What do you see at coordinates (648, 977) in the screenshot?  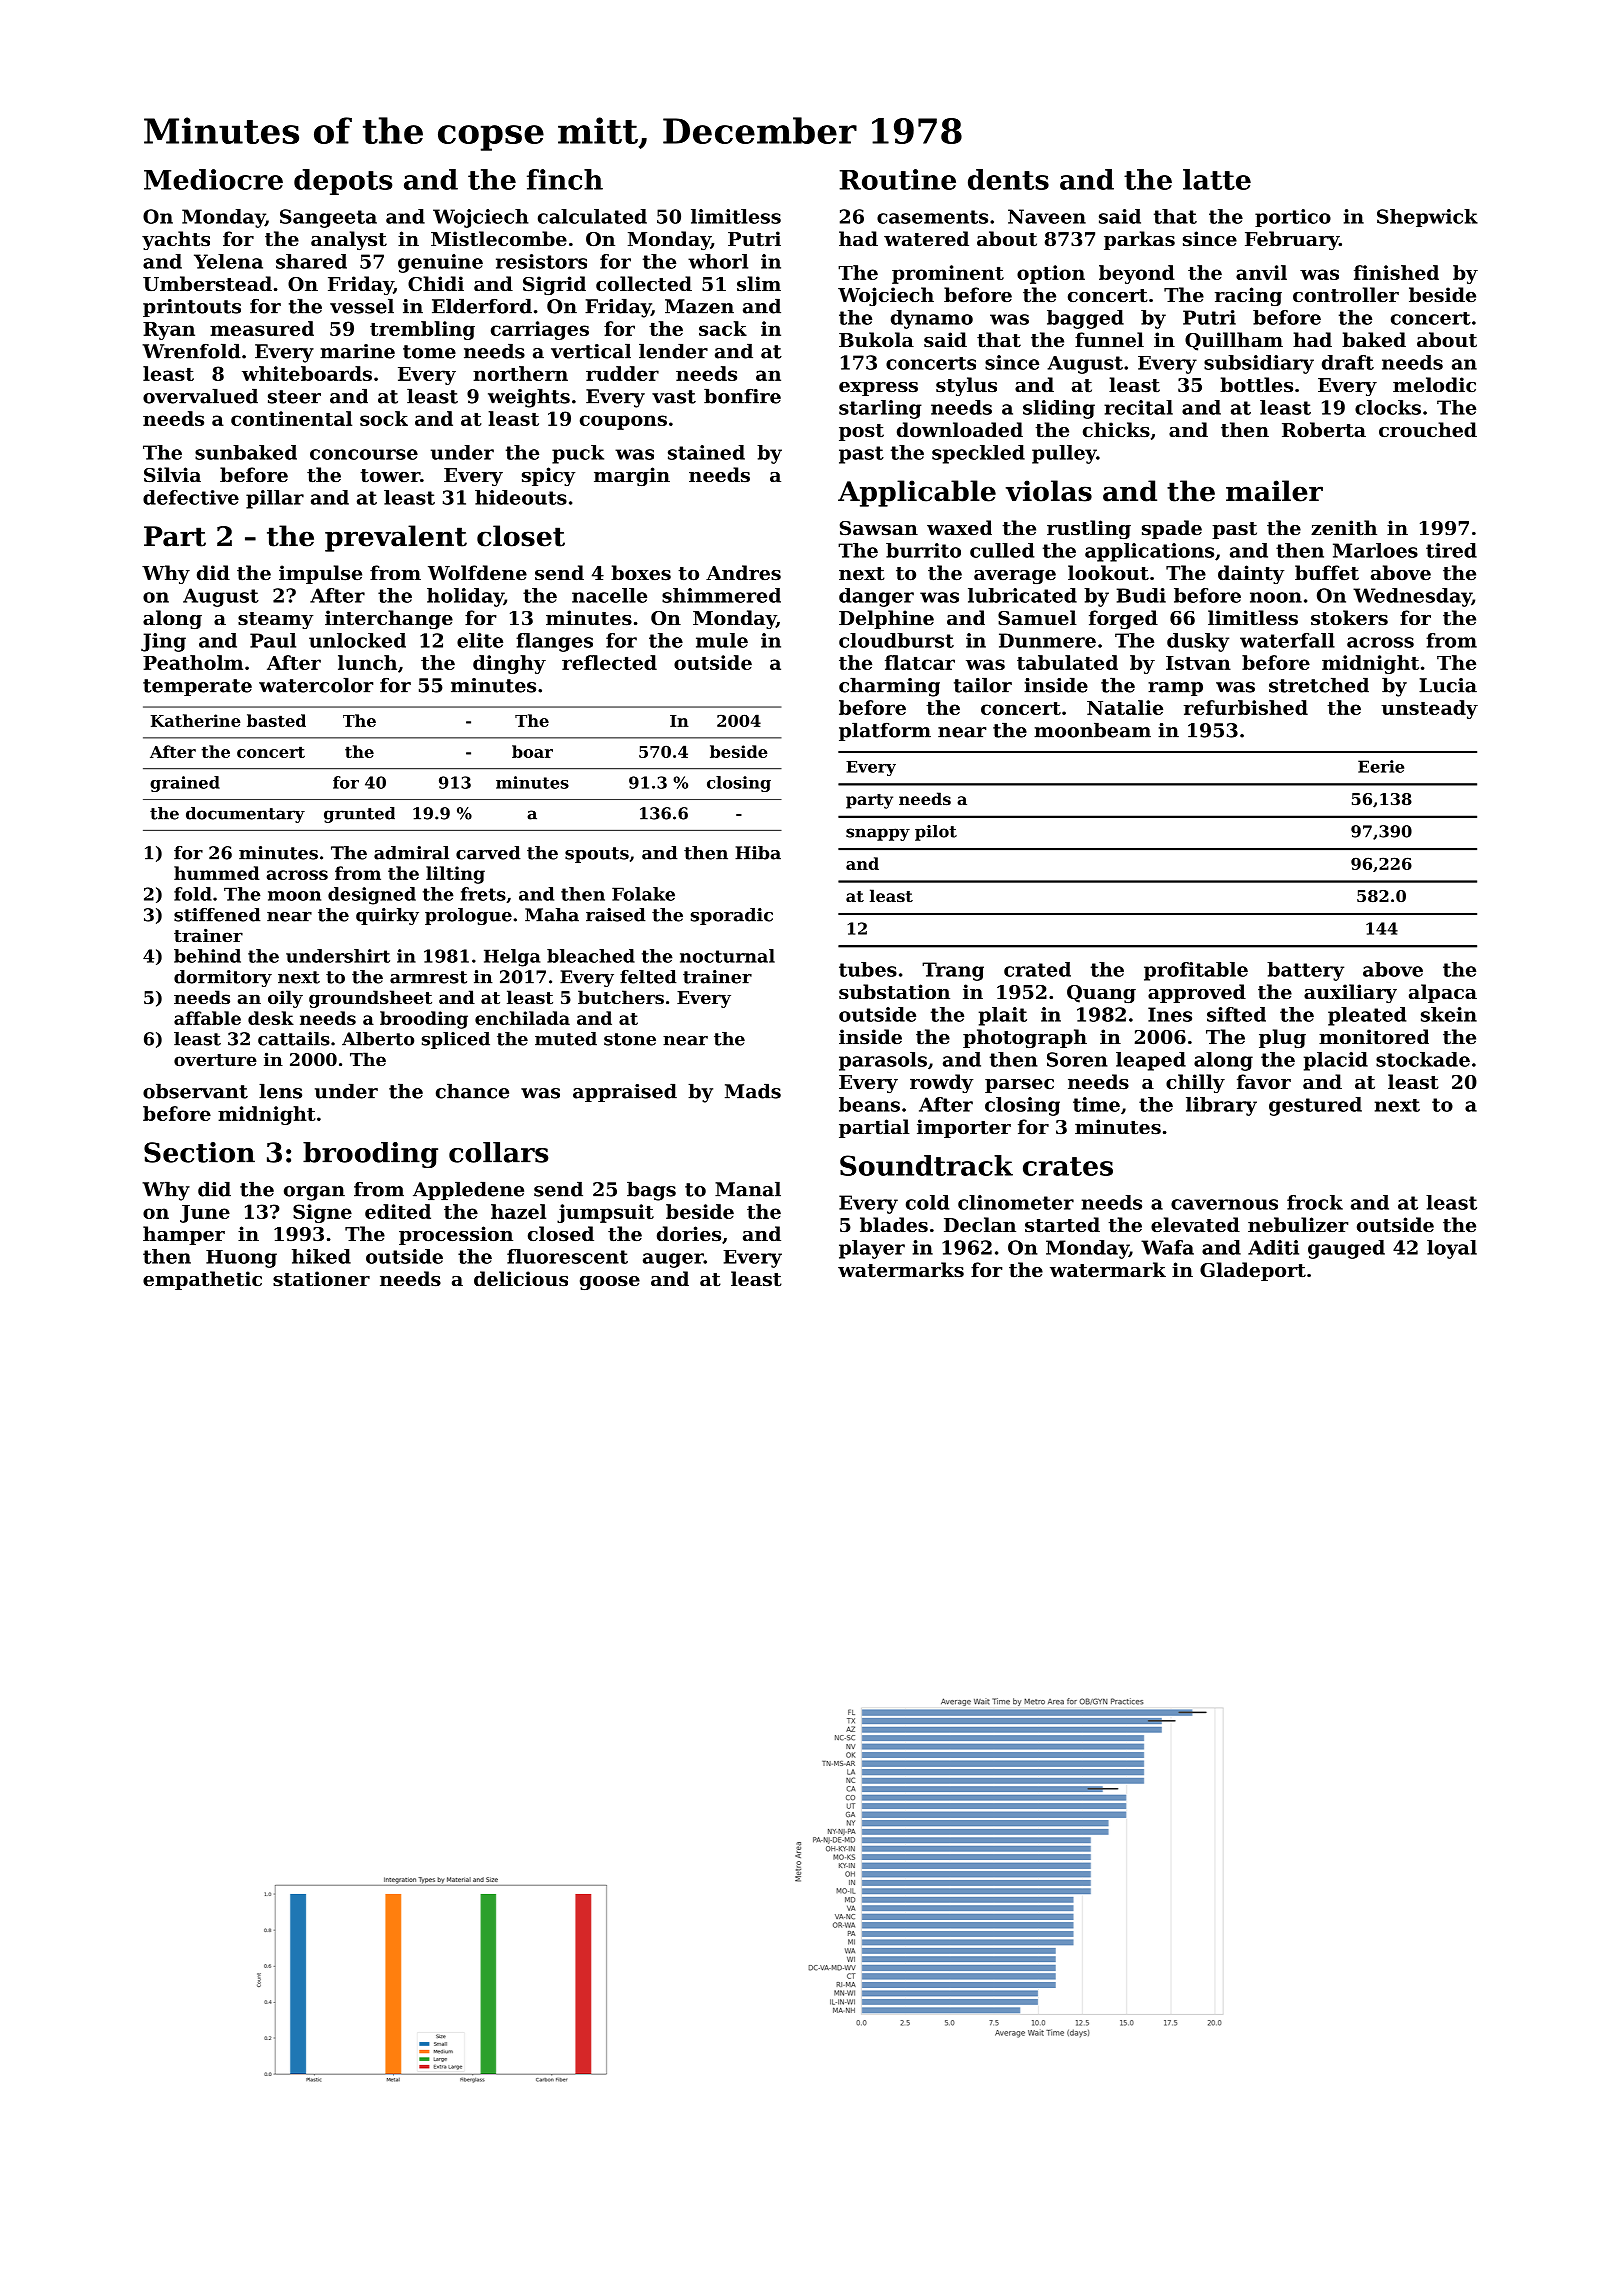 I see `felted` at bounding box center [648, 977].
